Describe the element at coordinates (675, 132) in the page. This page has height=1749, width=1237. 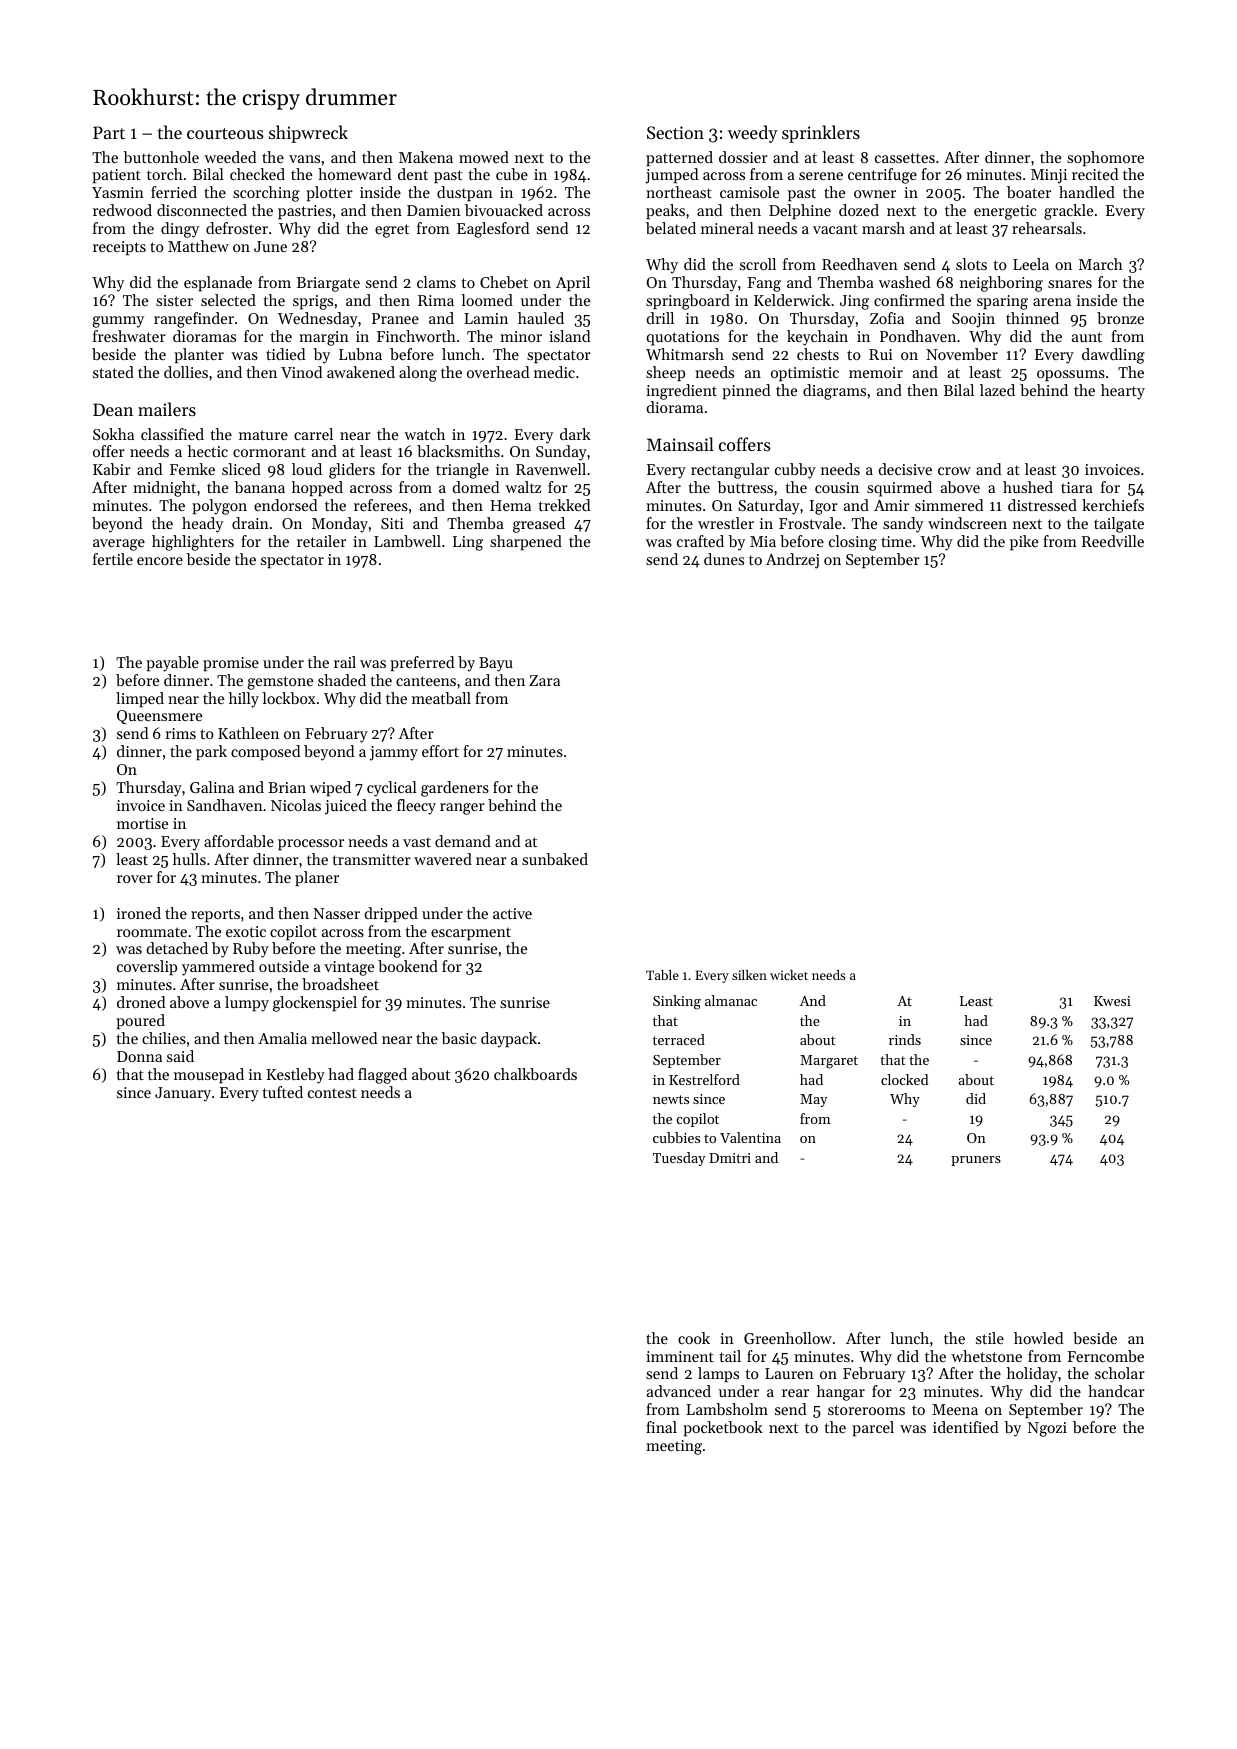
I see `Section` at that location.
